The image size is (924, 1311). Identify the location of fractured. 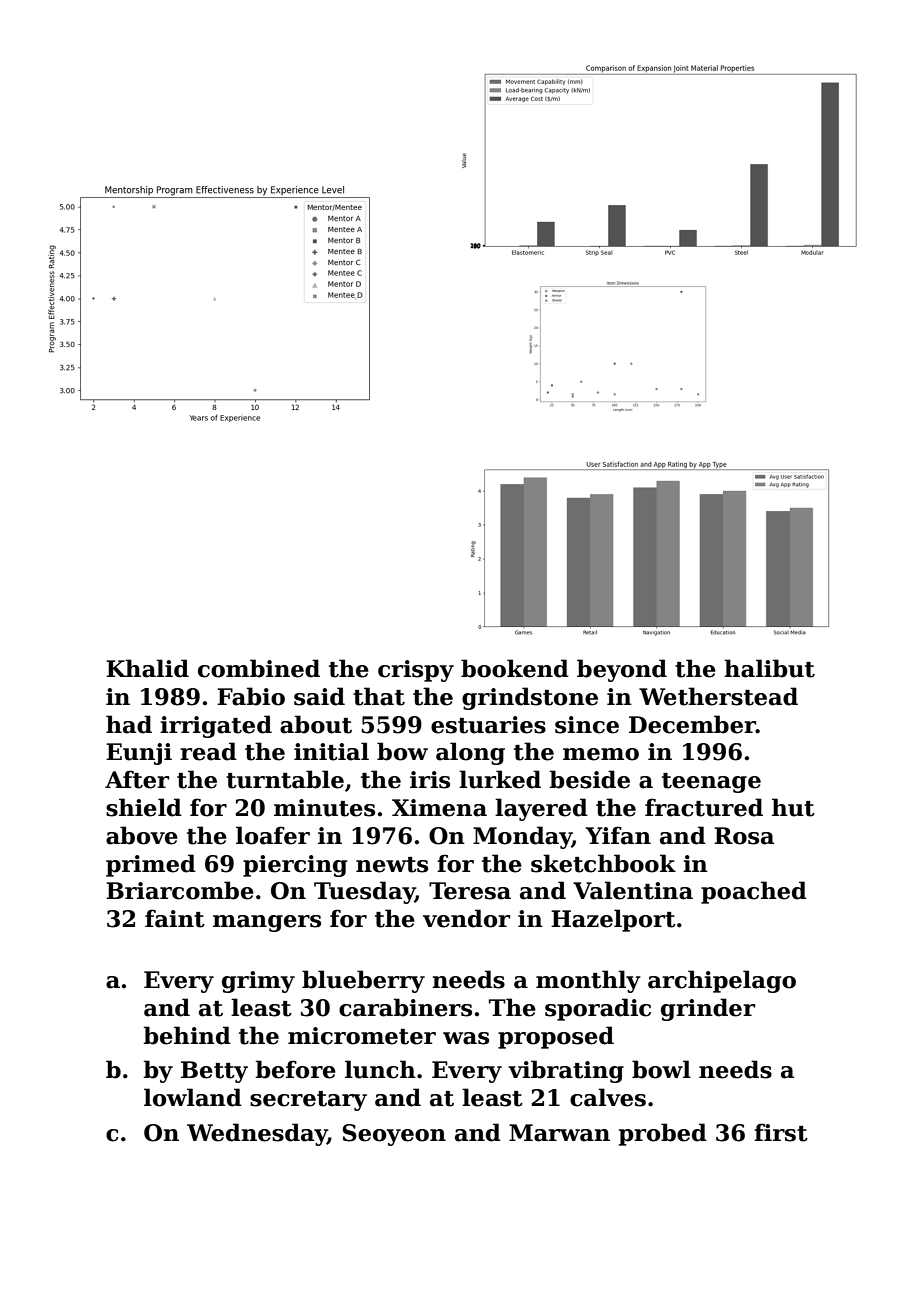
(704, 807).
